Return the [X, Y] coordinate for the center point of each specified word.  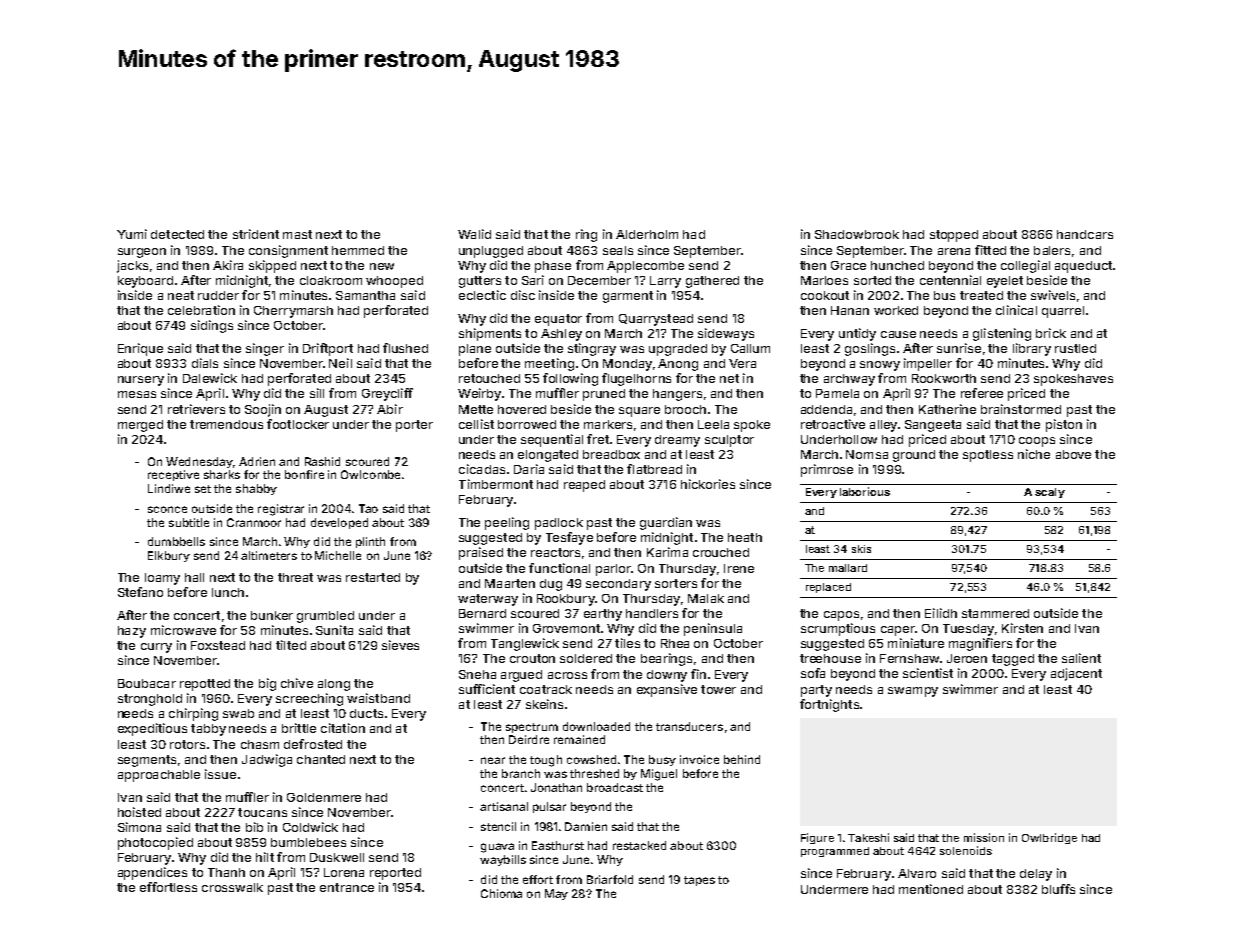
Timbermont [496, 484]
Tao [368, 508]
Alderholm [647, 234]
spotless [988, 456]
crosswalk [232, 887]
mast [297, 234]
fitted [990, 250]
